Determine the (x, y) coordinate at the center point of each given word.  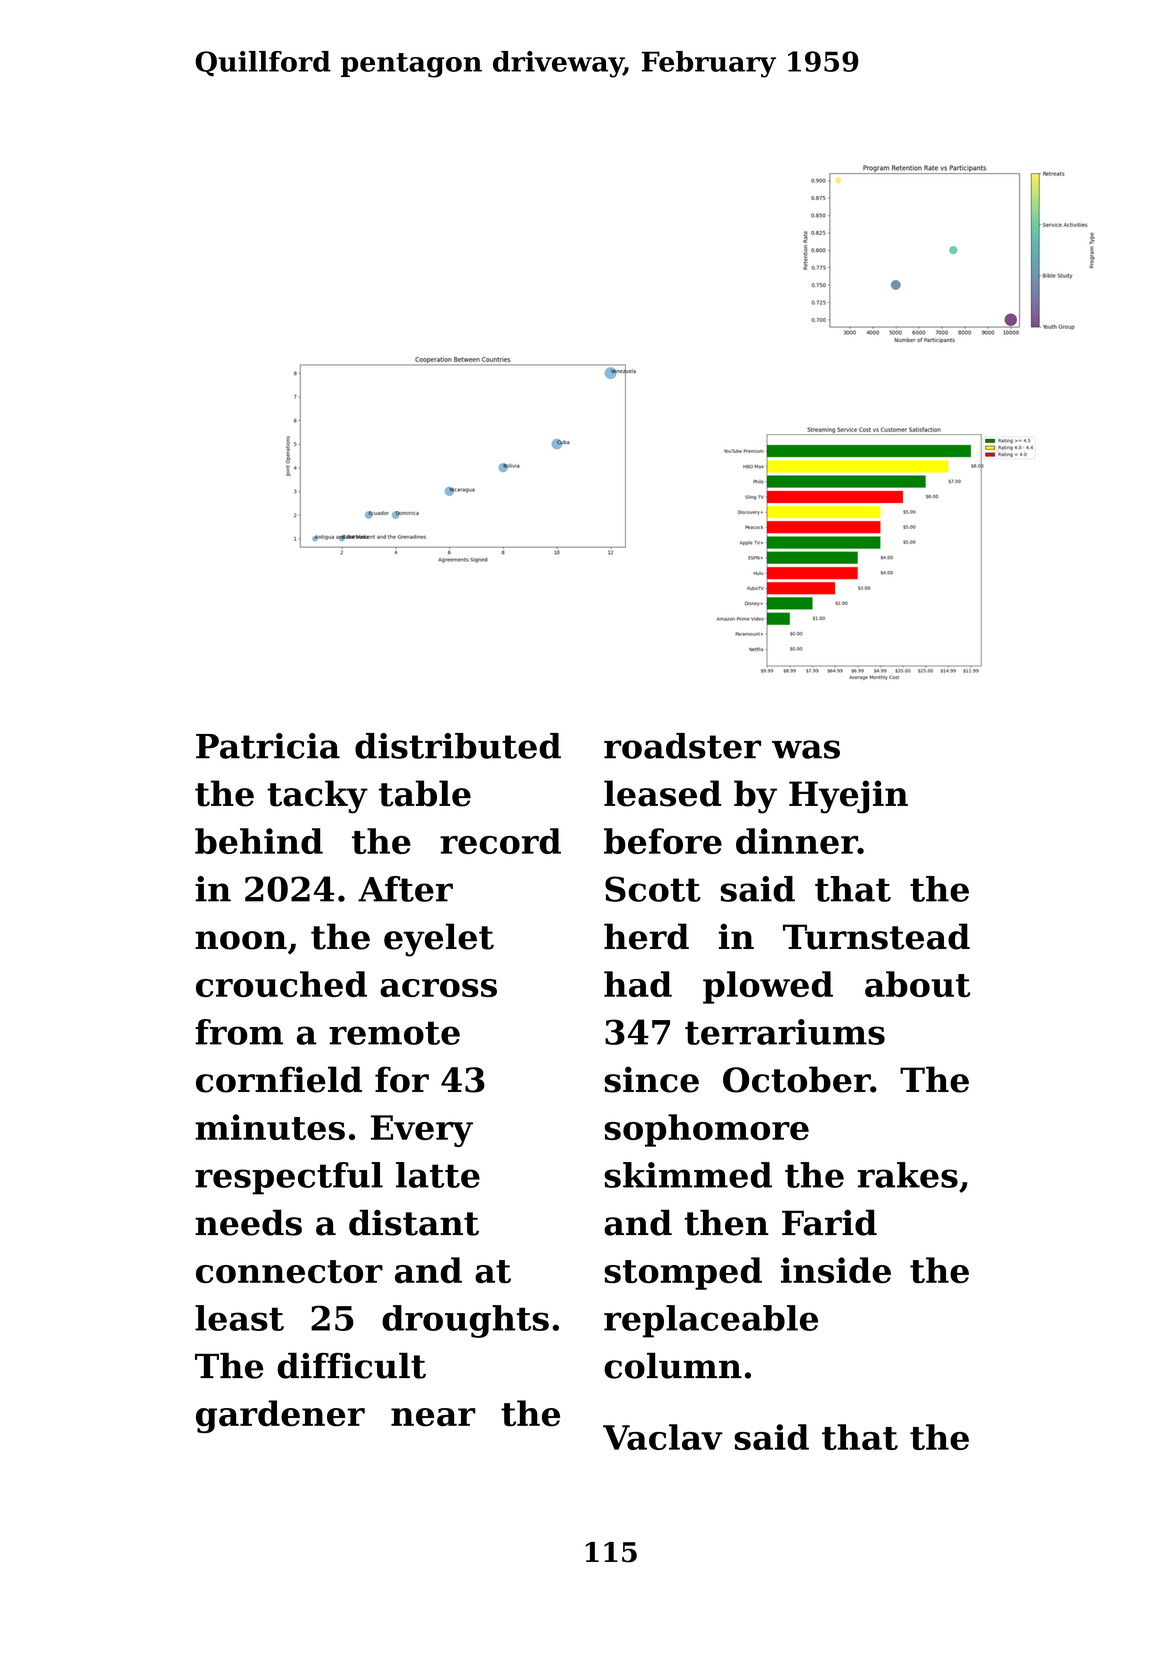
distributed (458, 746)
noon (241, 940)
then (727, 1222)
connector (289, 1271)
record (500, 841)
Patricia (268, 746)
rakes (908, 1175)
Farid (829, 1222)
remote (394, 1033)
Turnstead (876, 936)
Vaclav (663, 1437)
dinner (797, 841)
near (433, 1417)
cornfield (279, 1079)
